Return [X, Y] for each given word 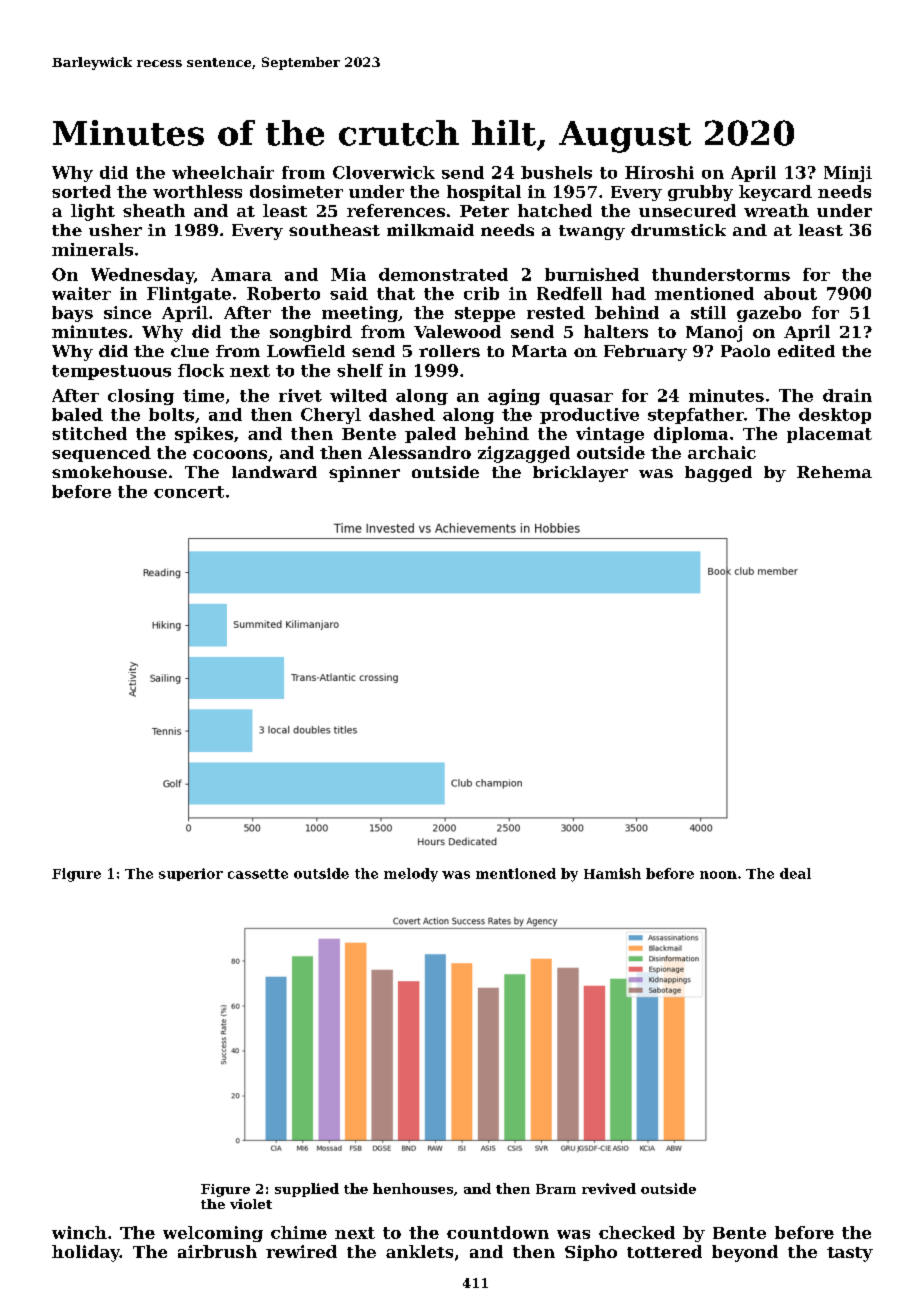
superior [191, 874]
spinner [364, 474]
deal [795, 873]
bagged [718, 474]
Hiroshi [659, 172]
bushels [556, 172]
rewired [301, 1251]
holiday [86, 1253]
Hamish [612, 873]
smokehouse [109, 472]
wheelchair [223, 172]
